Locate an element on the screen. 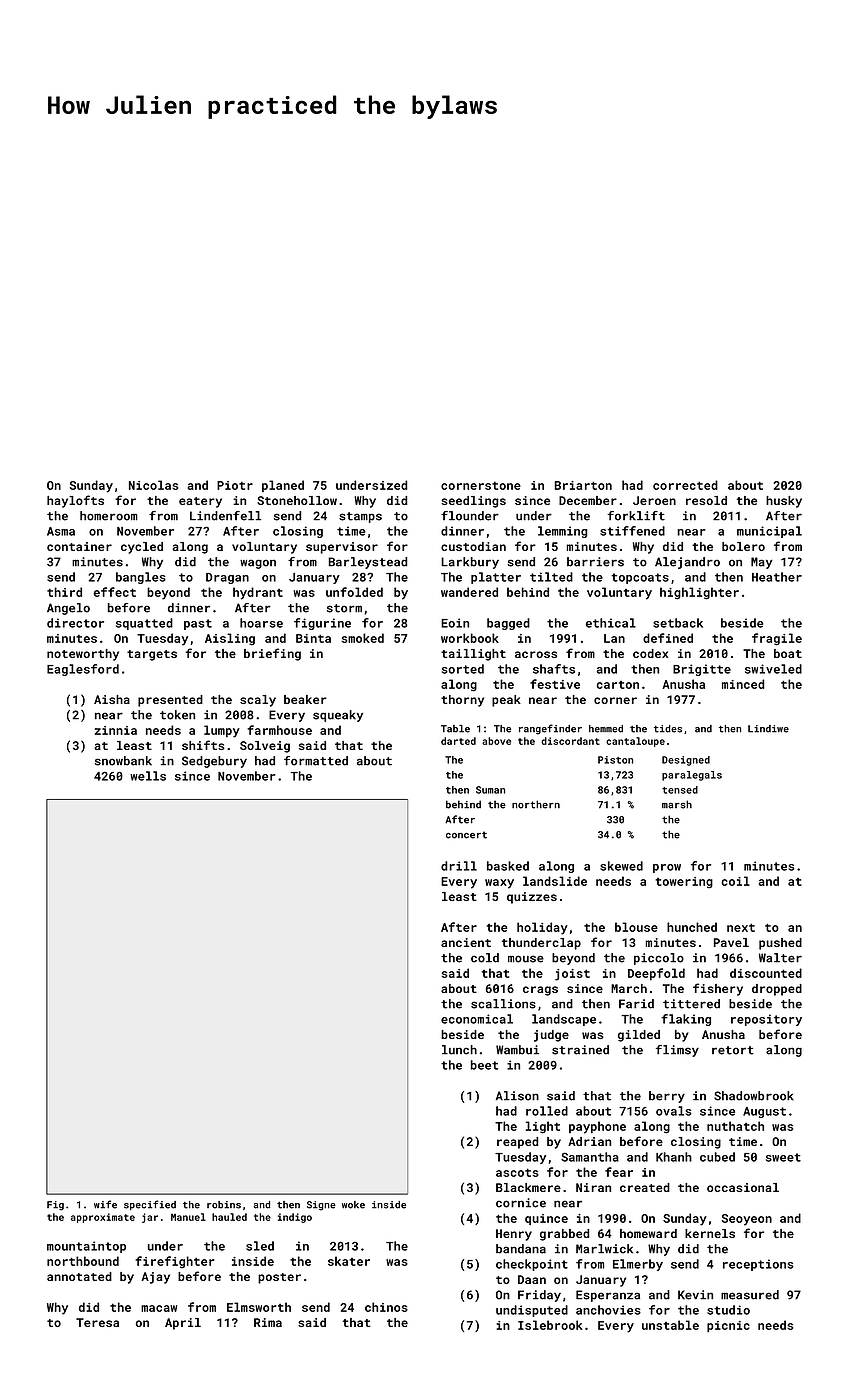  peak is located at coordinates (506, 701).
